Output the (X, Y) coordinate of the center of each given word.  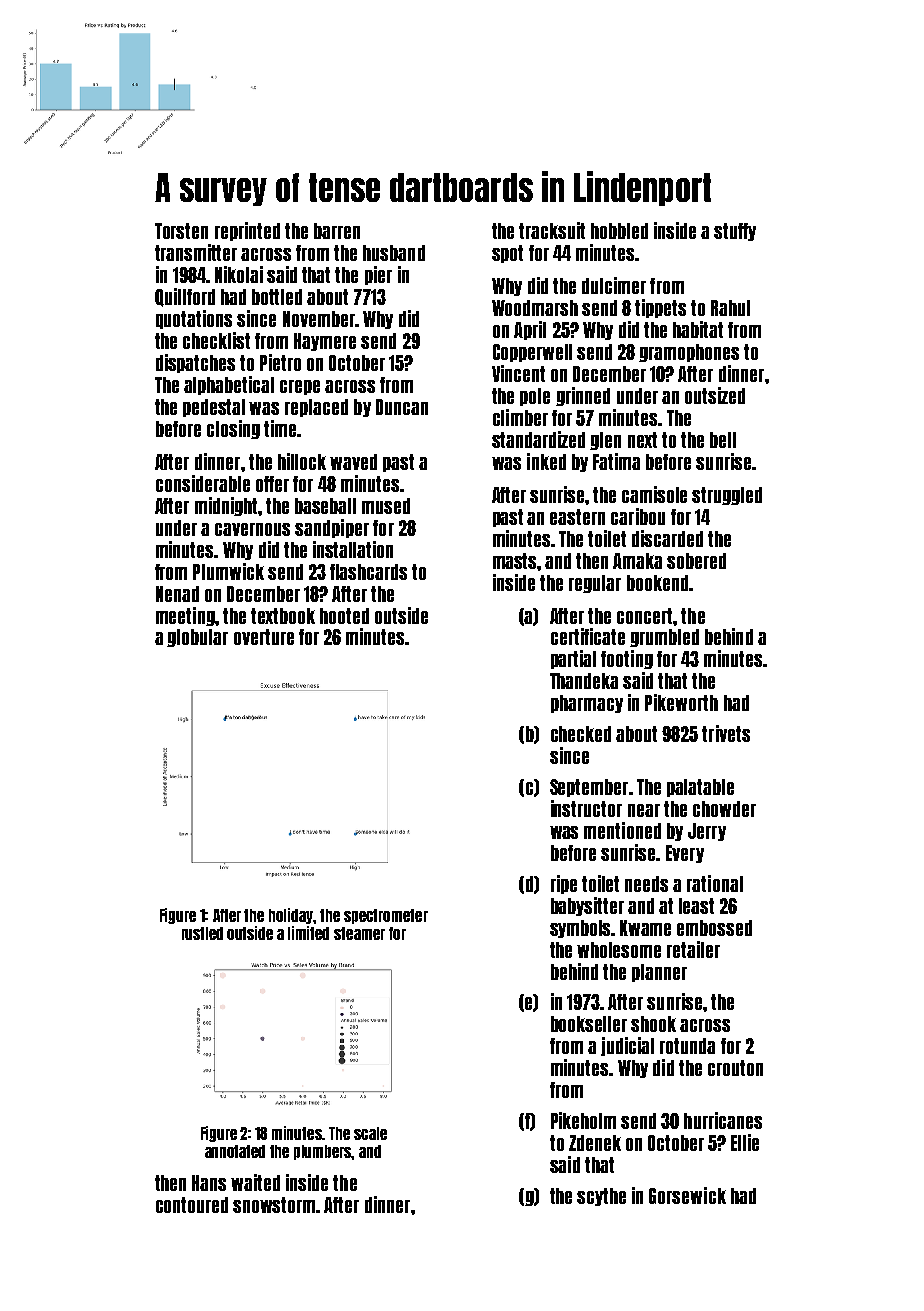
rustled (202, 933)
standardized (538, 439)
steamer (359, 933)
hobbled (619, 231)
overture (264, 637)
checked (581, 734)
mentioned (622, 830)
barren (337, 231)
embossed (714, 928)
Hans (209, 1183)
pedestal (214, 408)
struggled (727, 496)
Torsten (181, 231)
